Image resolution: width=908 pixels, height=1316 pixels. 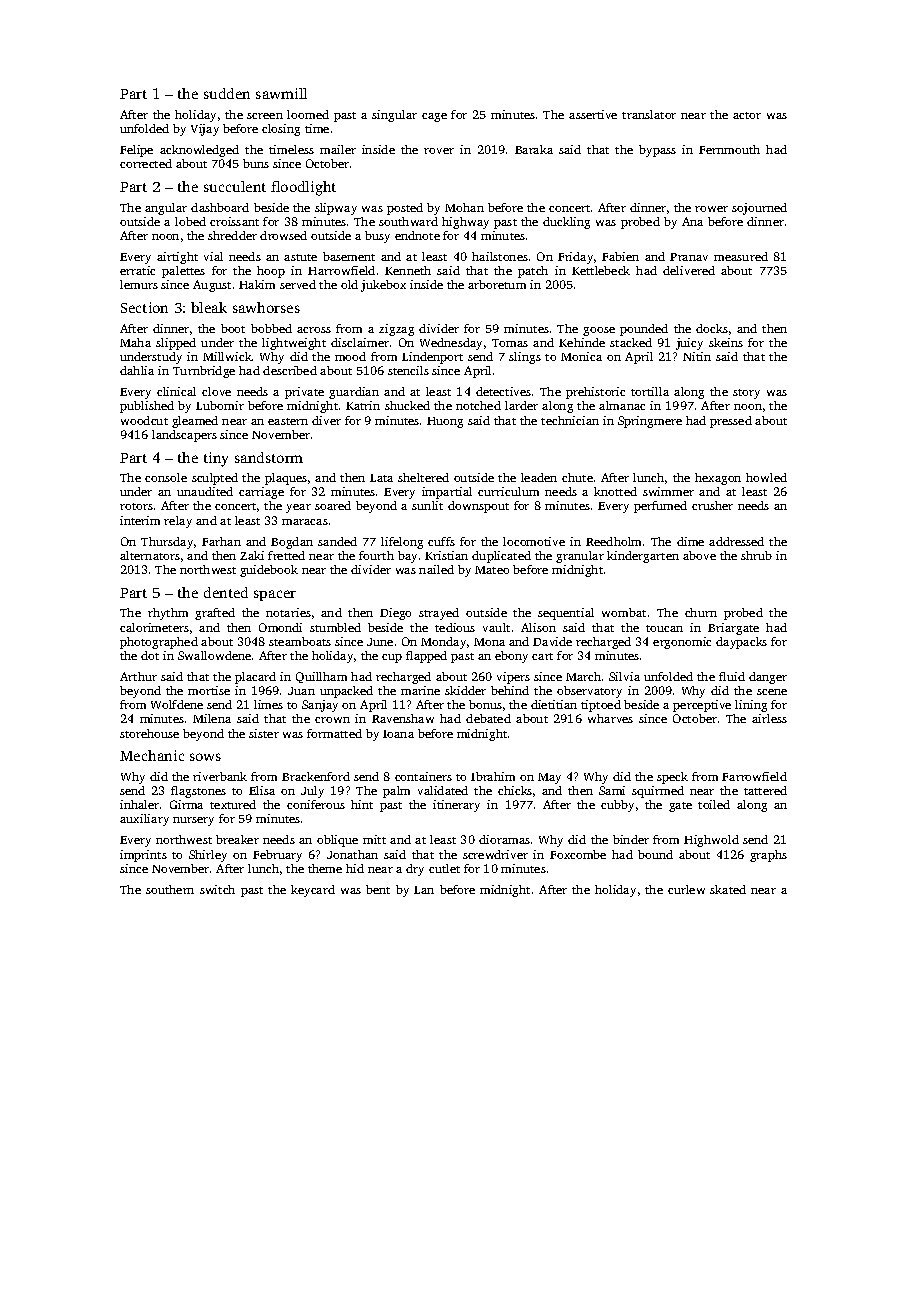 What do you see at coordinates (407, 405) in the document?
I see `shucked` at bounding box center [407, 405].
